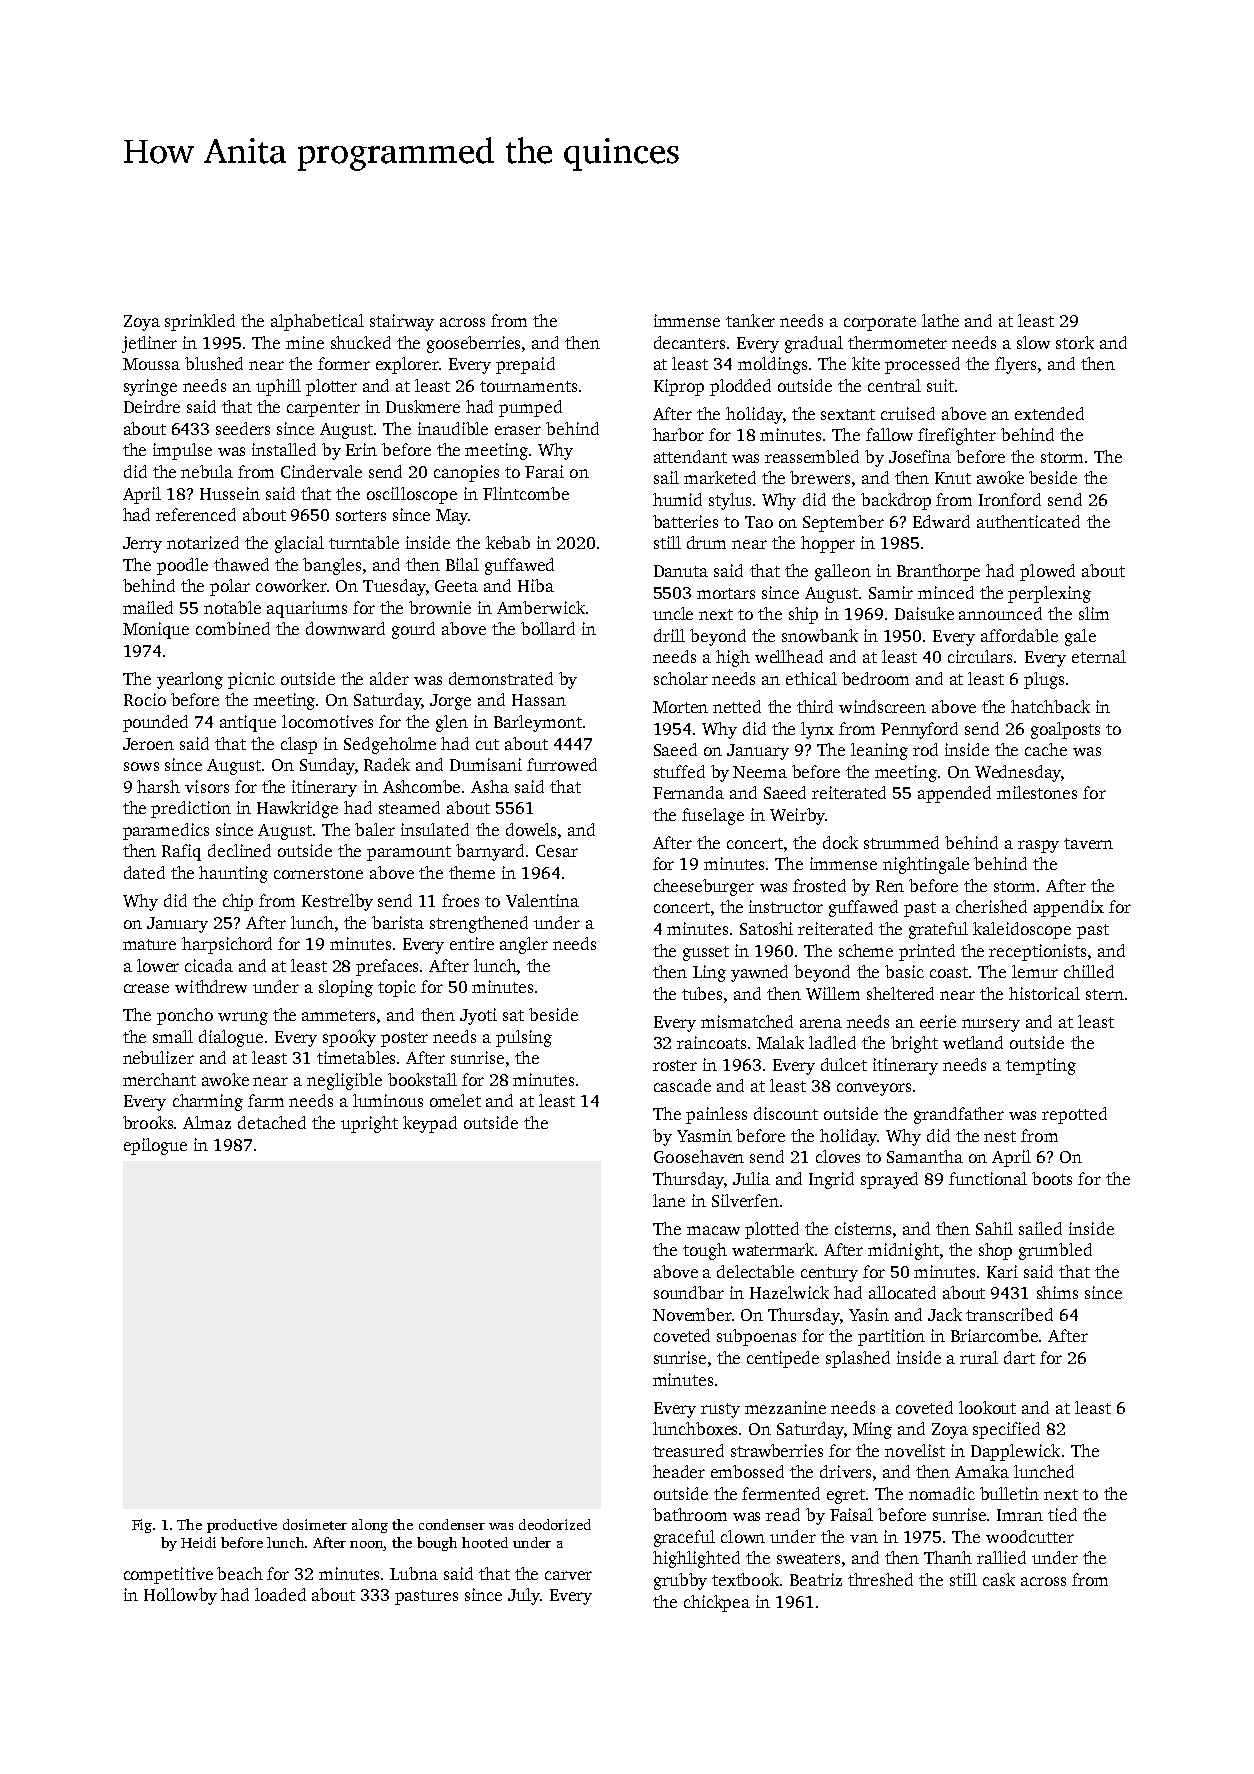 The height and width of the screenshot is (1774, 1254). I want to click on gooseberries, so click(473, 344).
